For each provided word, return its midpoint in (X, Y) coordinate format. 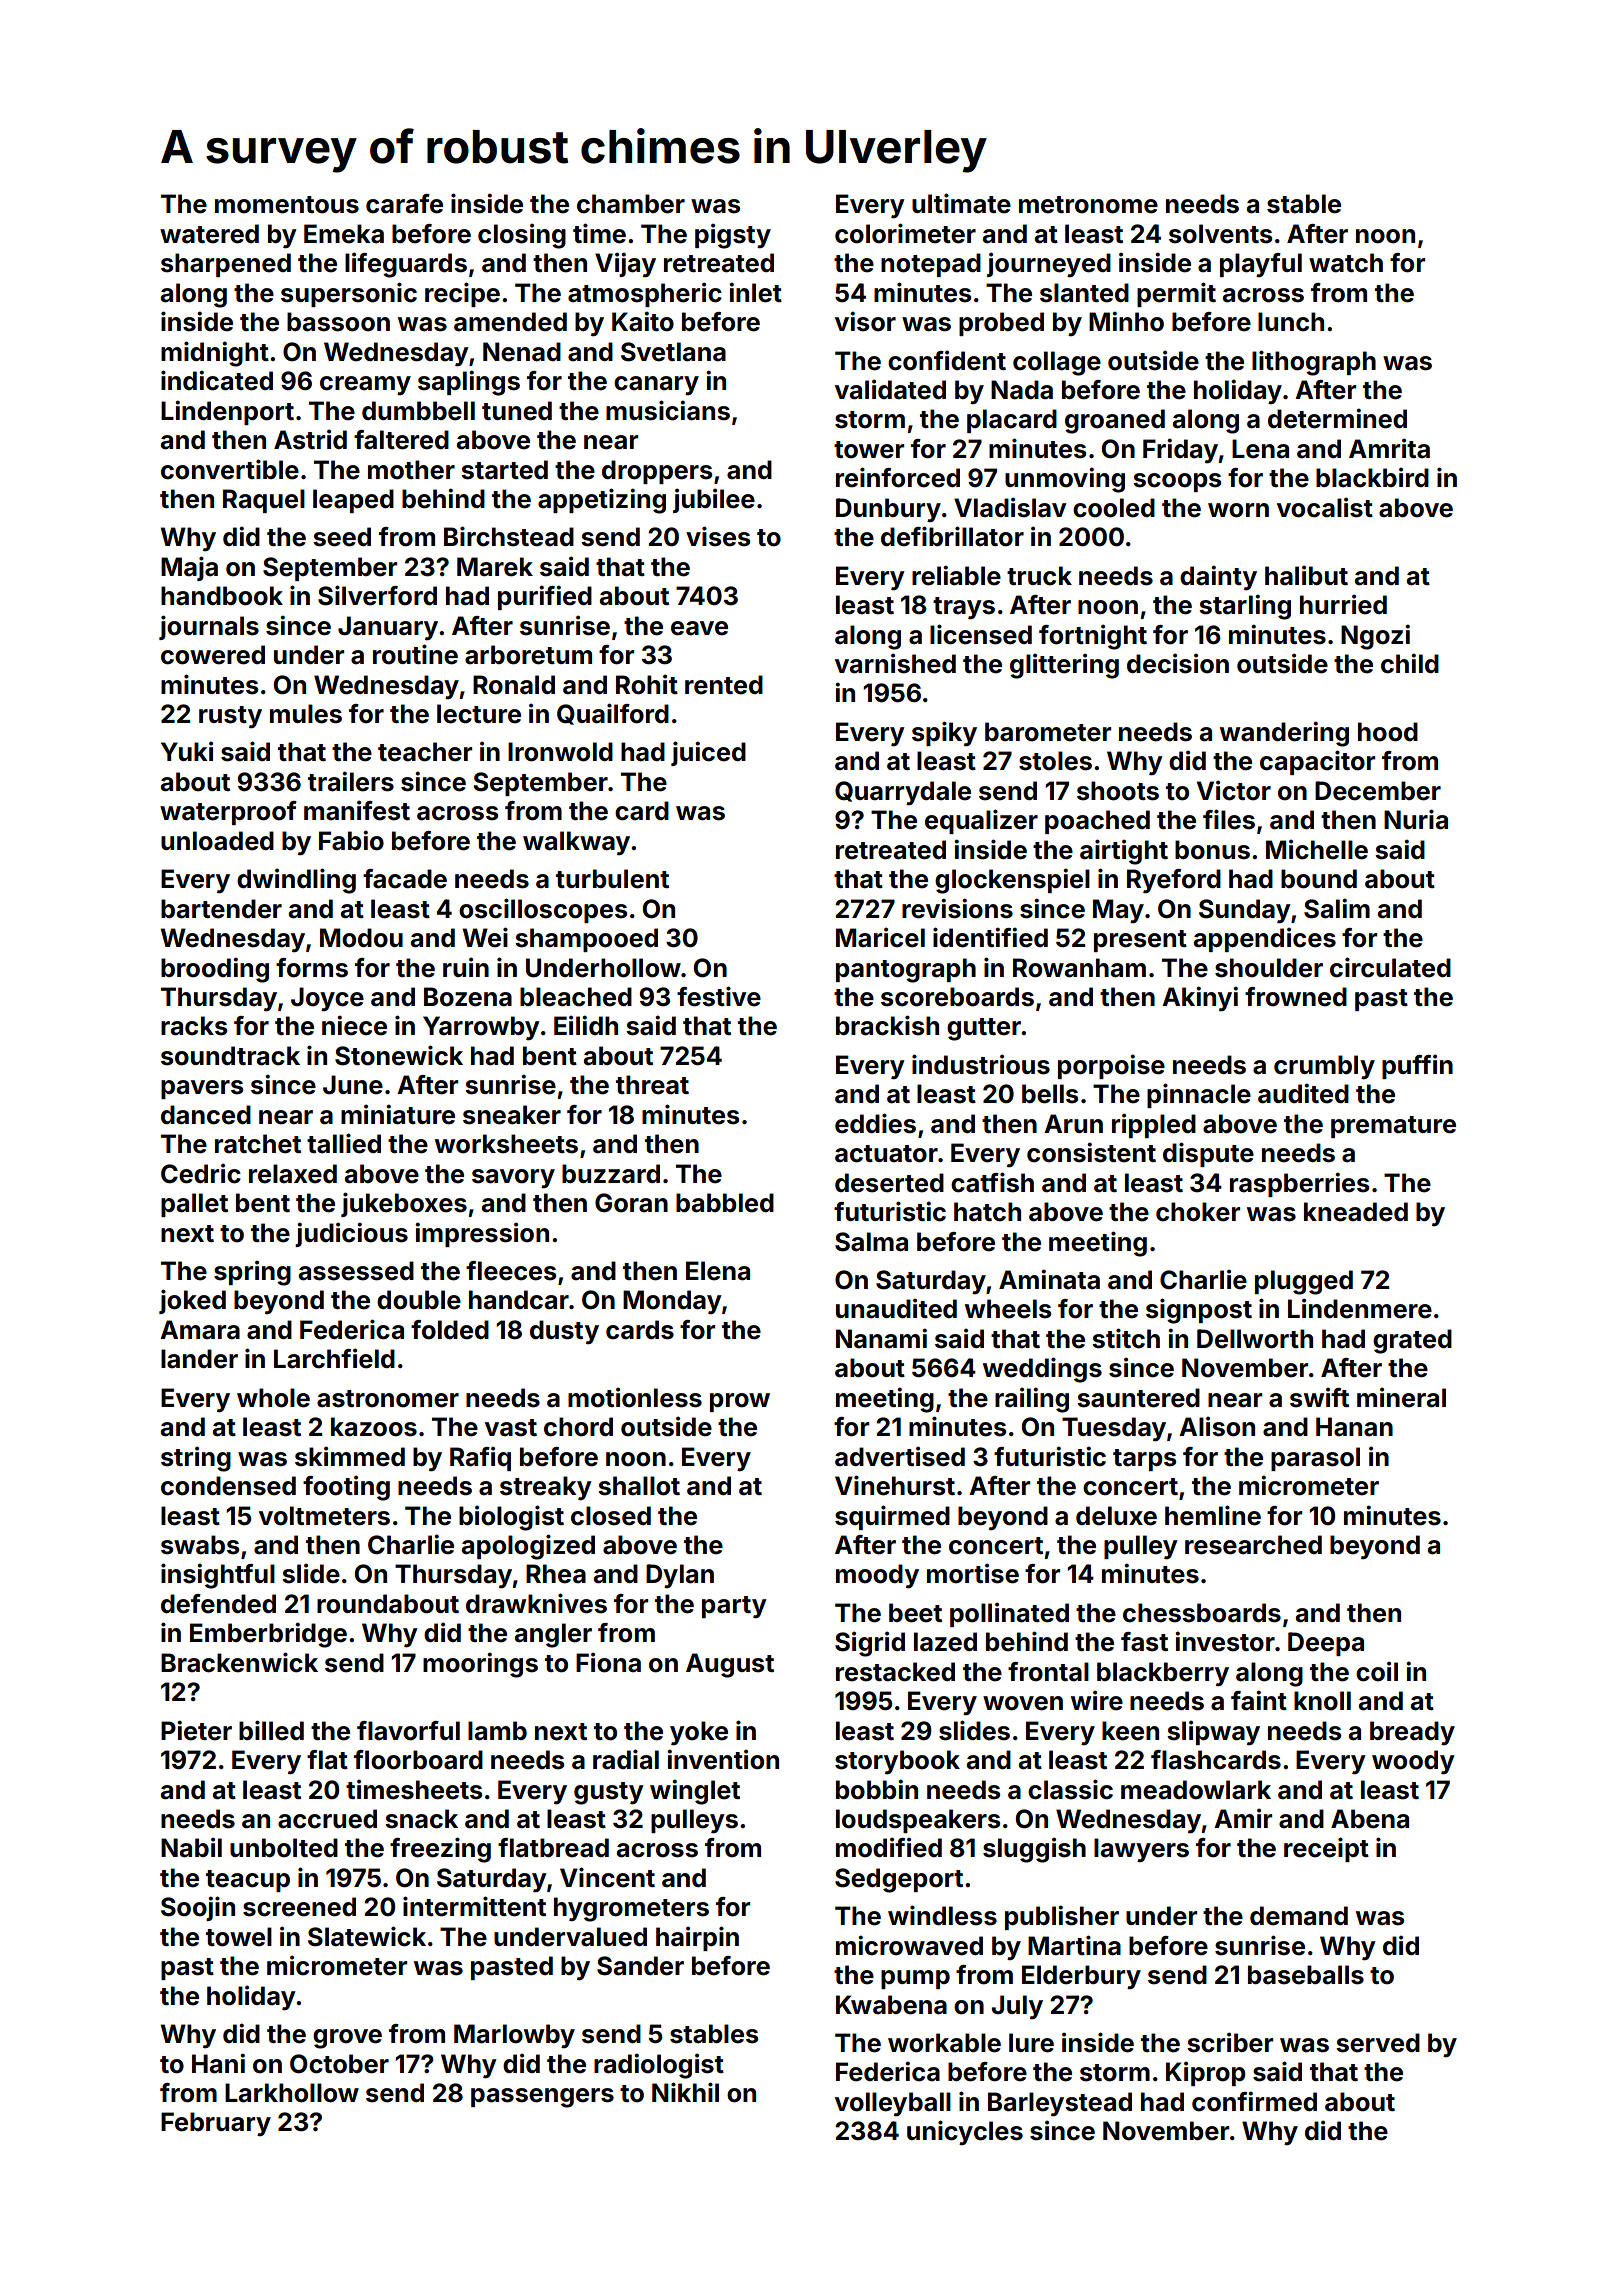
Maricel (880, 937)
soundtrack (230, 1056)
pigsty (733, 236)
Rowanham (1079, 968)
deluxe (1116, 1516)
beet (915, 1613)
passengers (542, 2098)
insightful (218, 1576)
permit (1176, 294)
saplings (469, 383)
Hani (218, 2063)
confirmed (1254, 2101)
